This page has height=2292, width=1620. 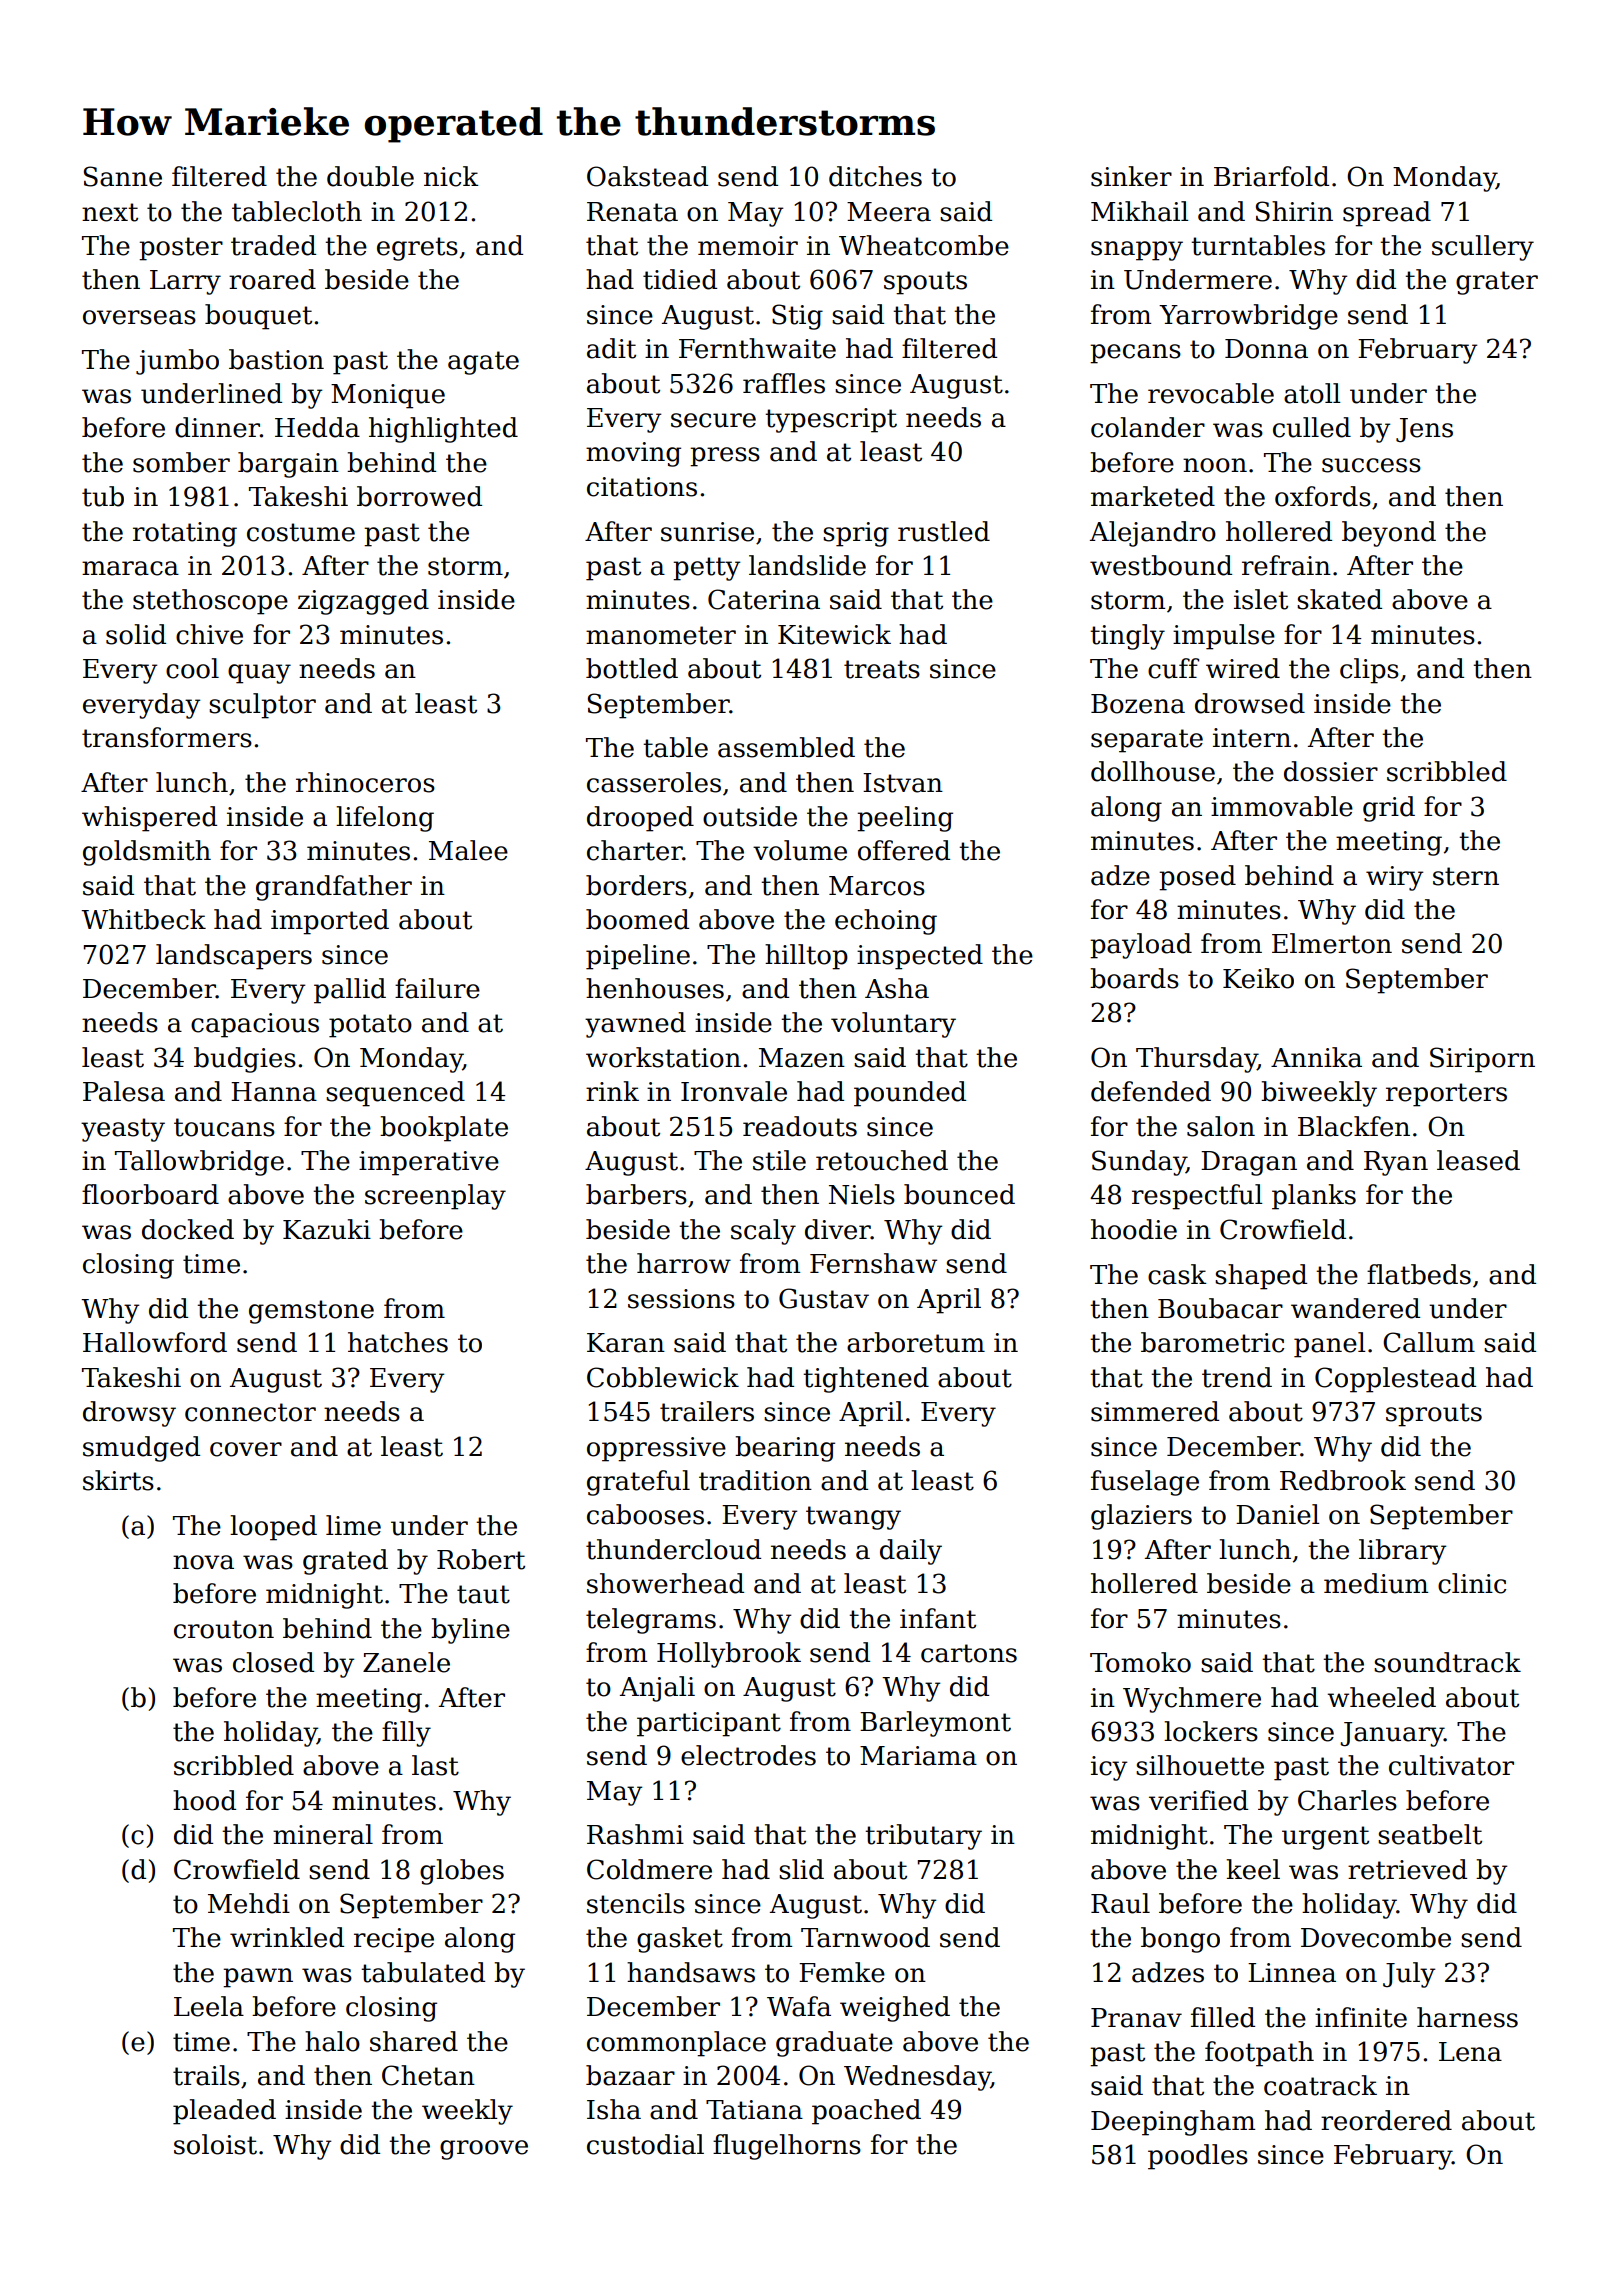 I want to click on Mazen, so click(x=802, y=1058).
